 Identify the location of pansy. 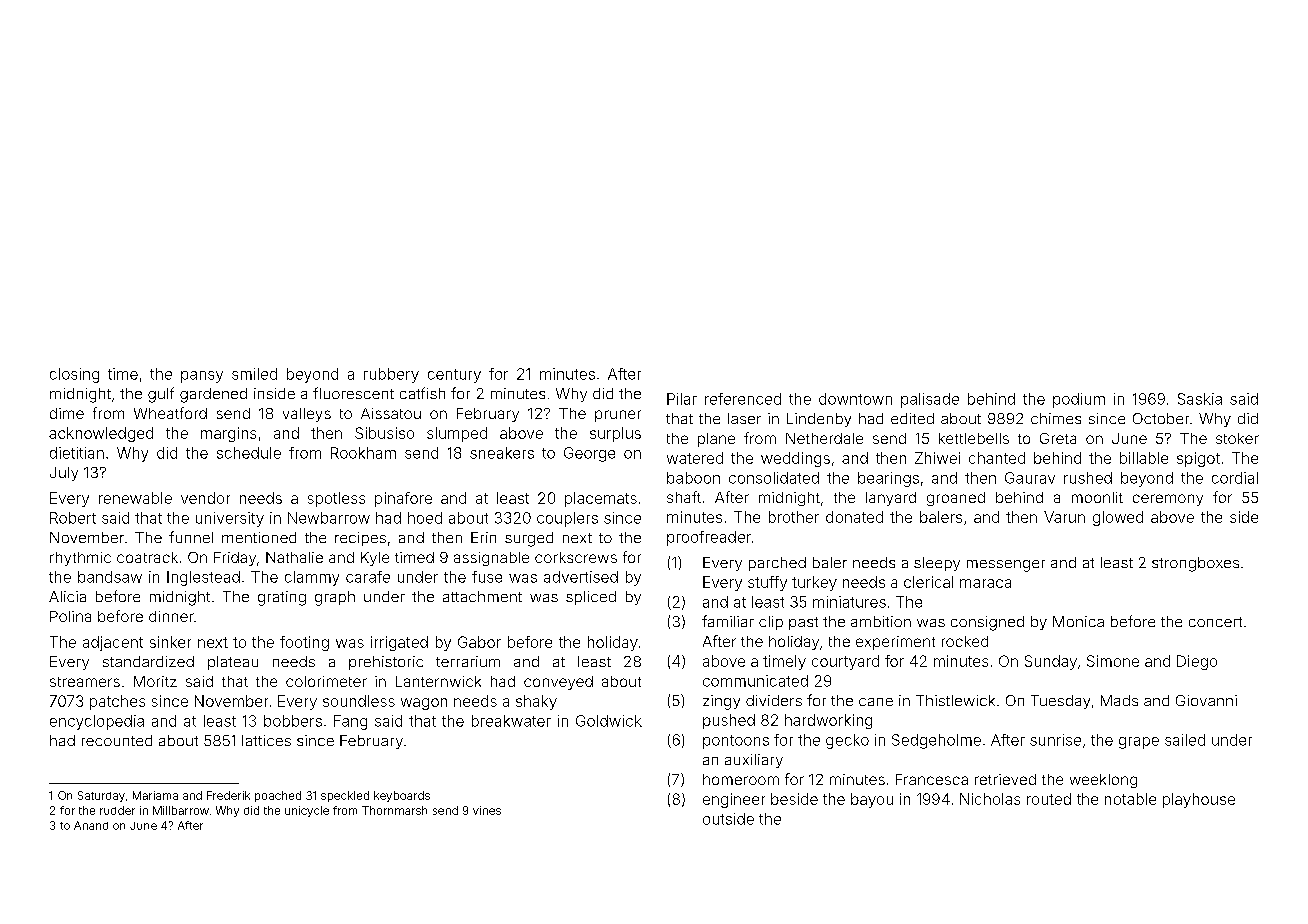
(202, 377).
